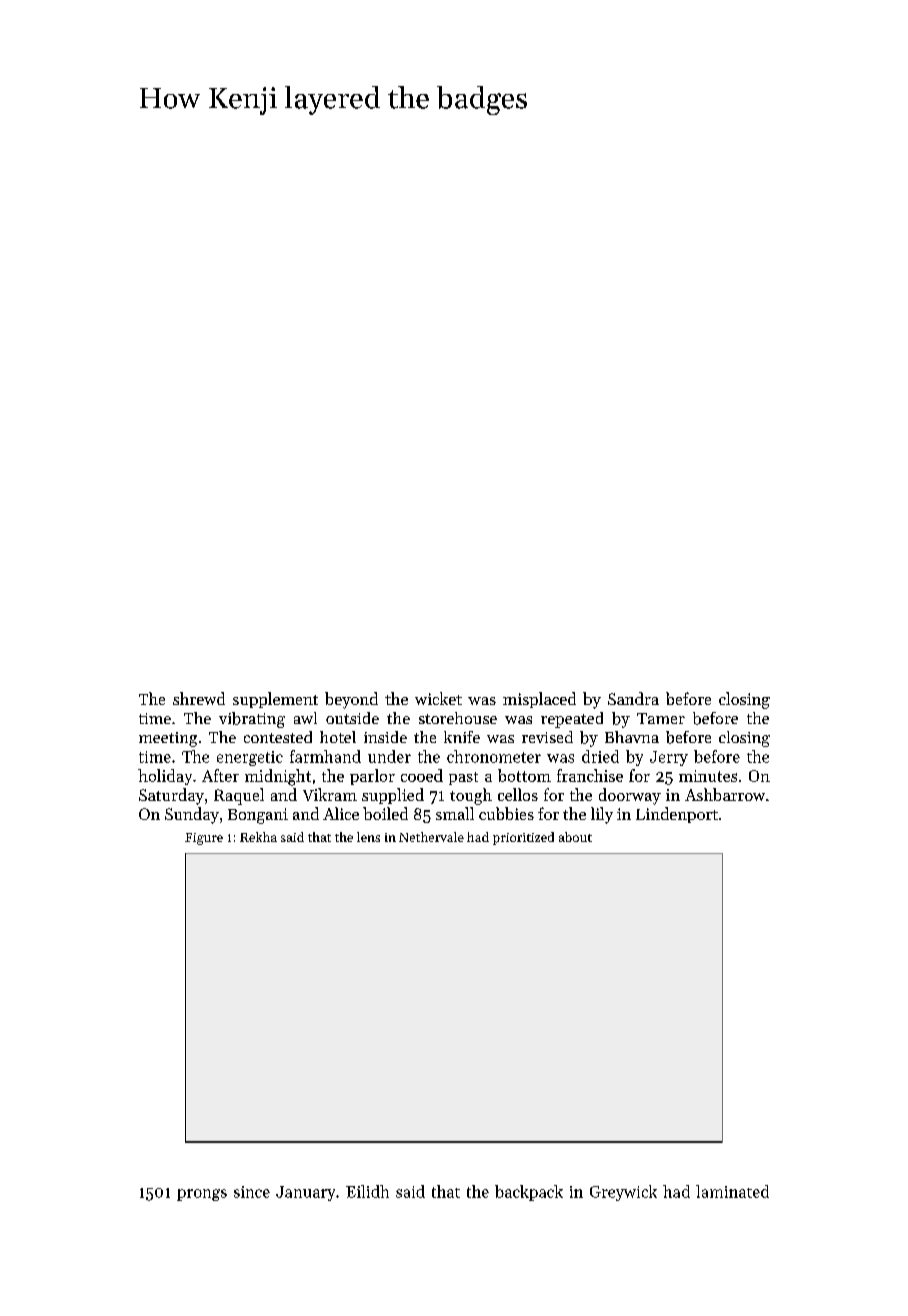 Image resolution: width=908 pixels, height=1316 pixels. I want to click on backpack, so click(529, 1193).
